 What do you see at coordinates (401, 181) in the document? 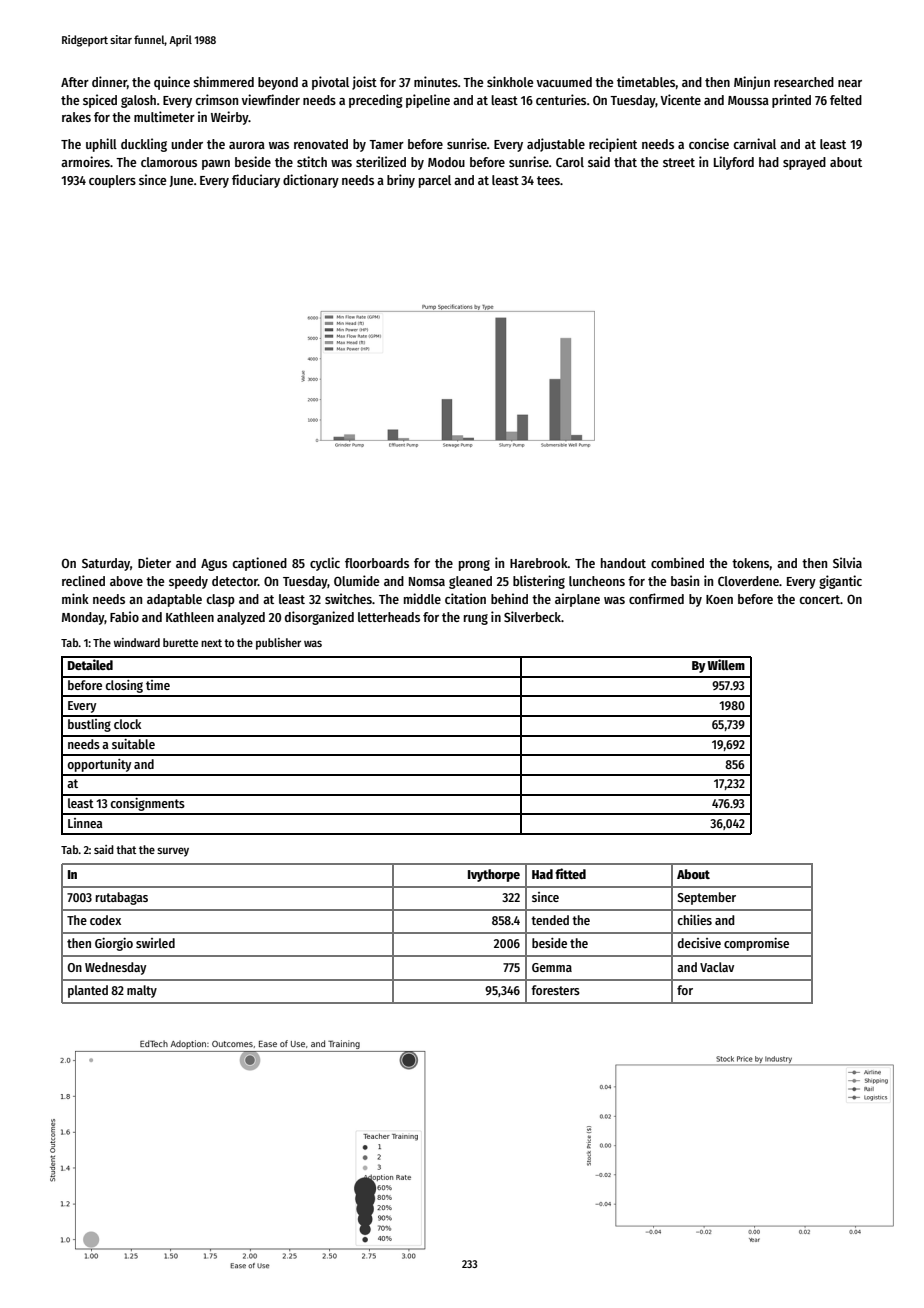
I see `briny` at bounding box center [401, 181].
